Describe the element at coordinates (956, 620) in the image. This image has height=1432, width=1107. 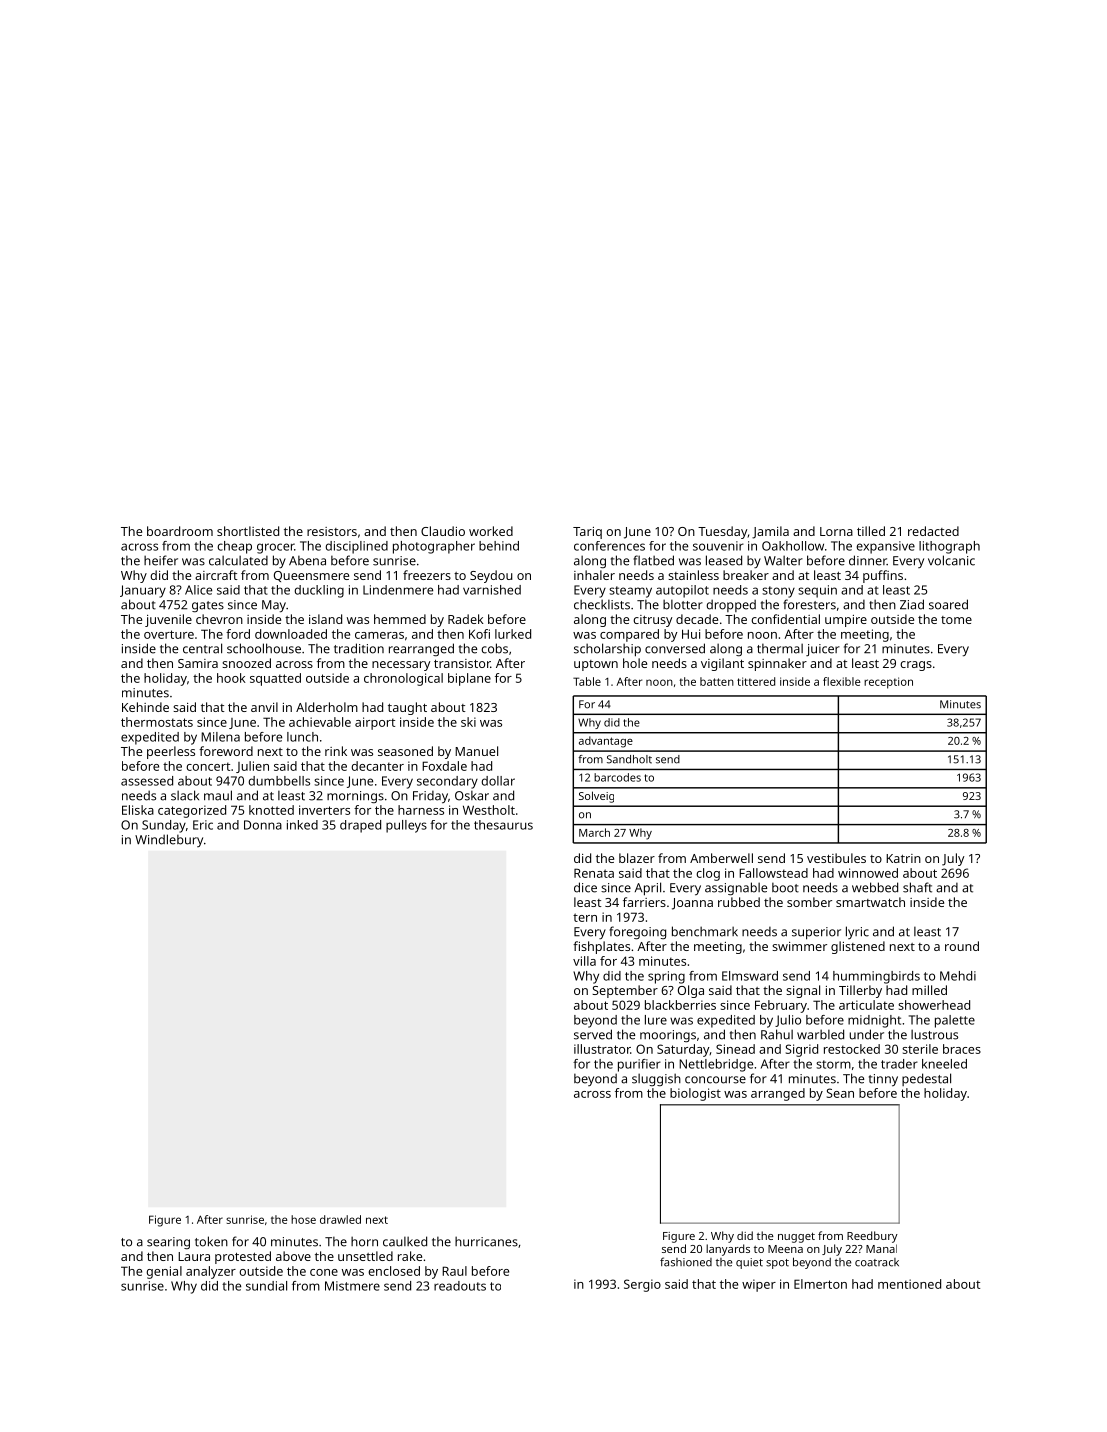
I see `tome` at that location.
